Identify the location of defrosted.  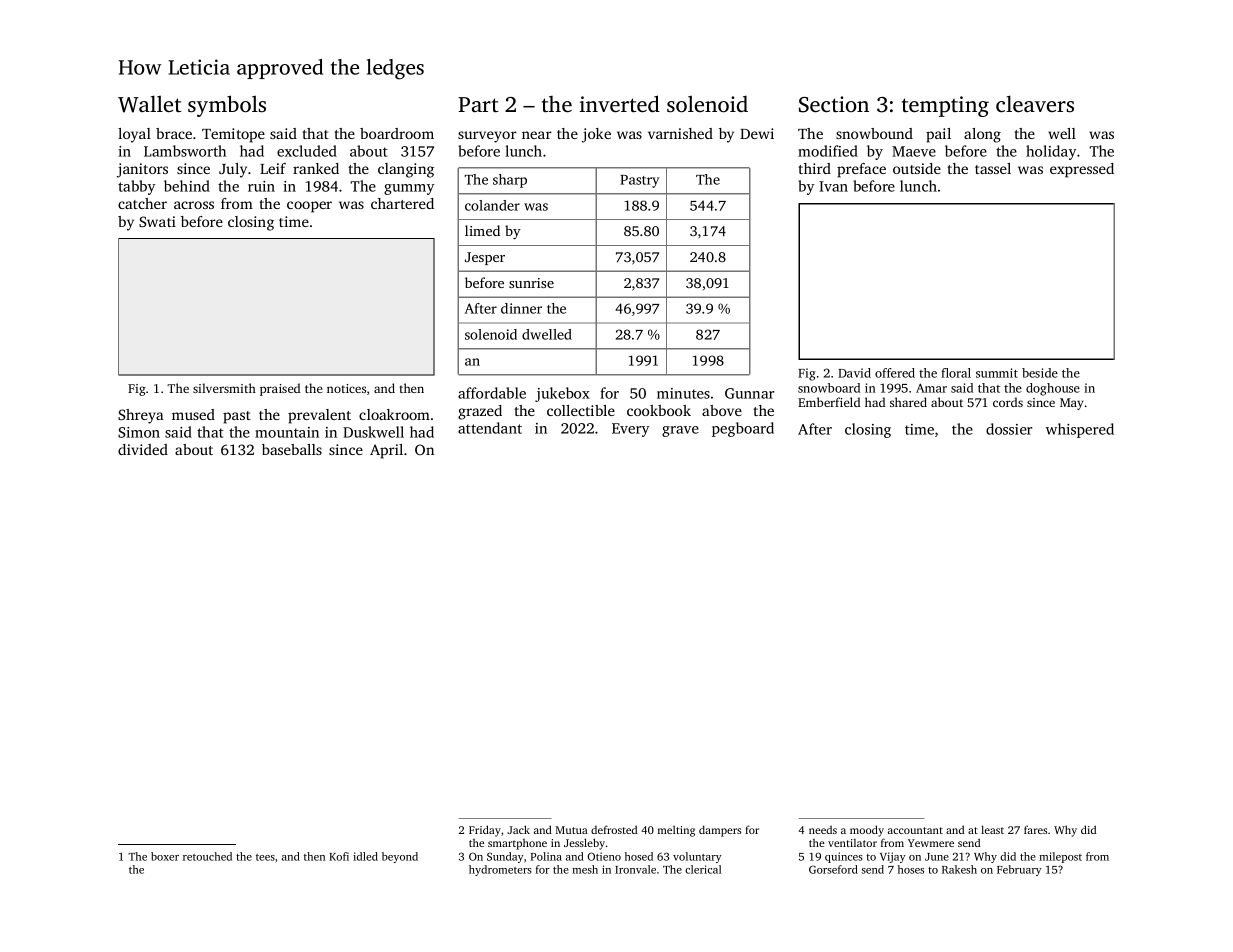
(614, 829).
